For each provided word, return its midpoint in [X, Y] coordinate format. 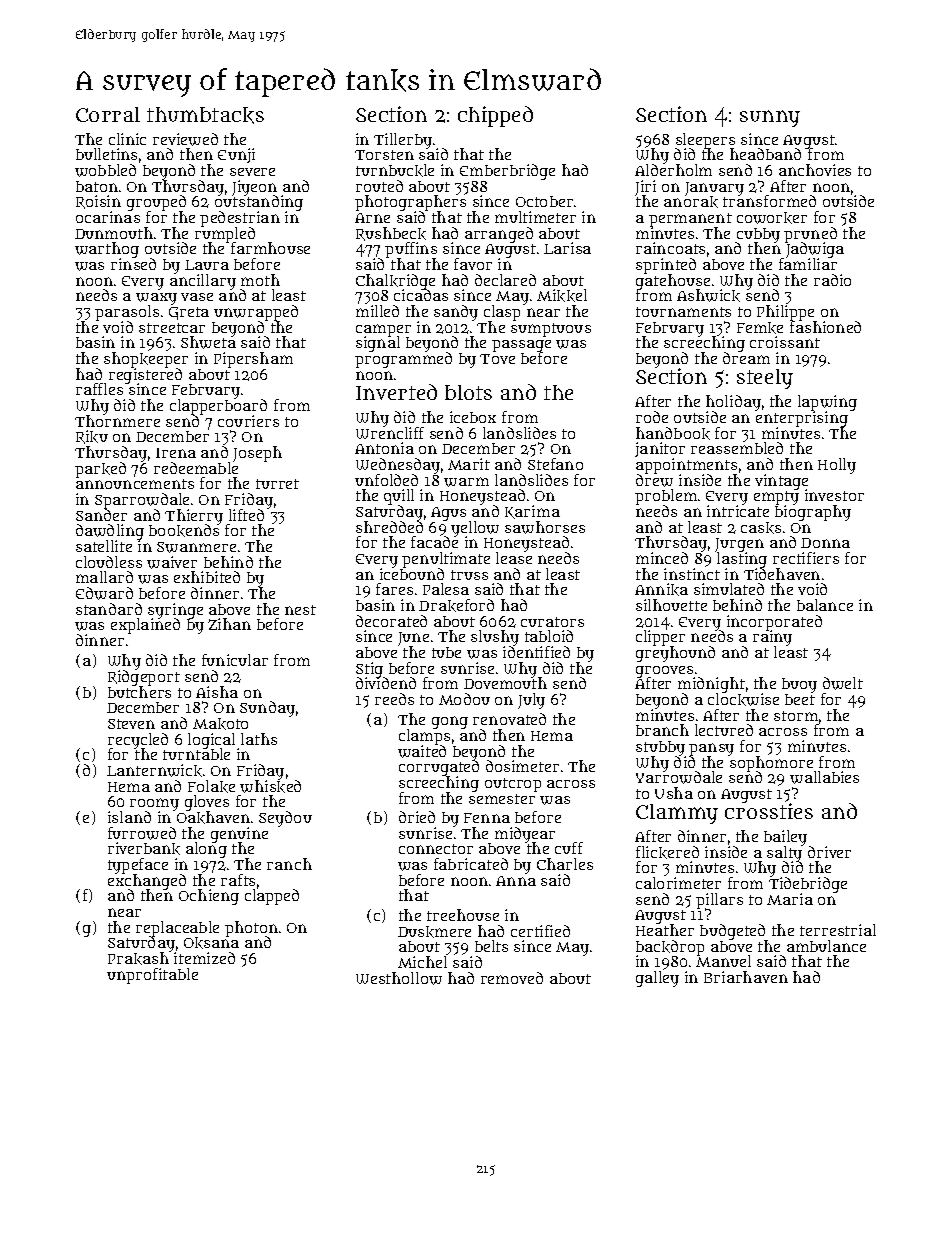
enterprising [802, 419]
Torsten [384, 155]
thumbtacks [205, 115]
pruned [810, 235]
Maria [790, 899]
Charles [565, 864]
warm [466, 482]
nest [300, 610]
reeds [394, 699]
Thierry [194, 517]
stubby [660, 748]
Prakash [138, 959]
